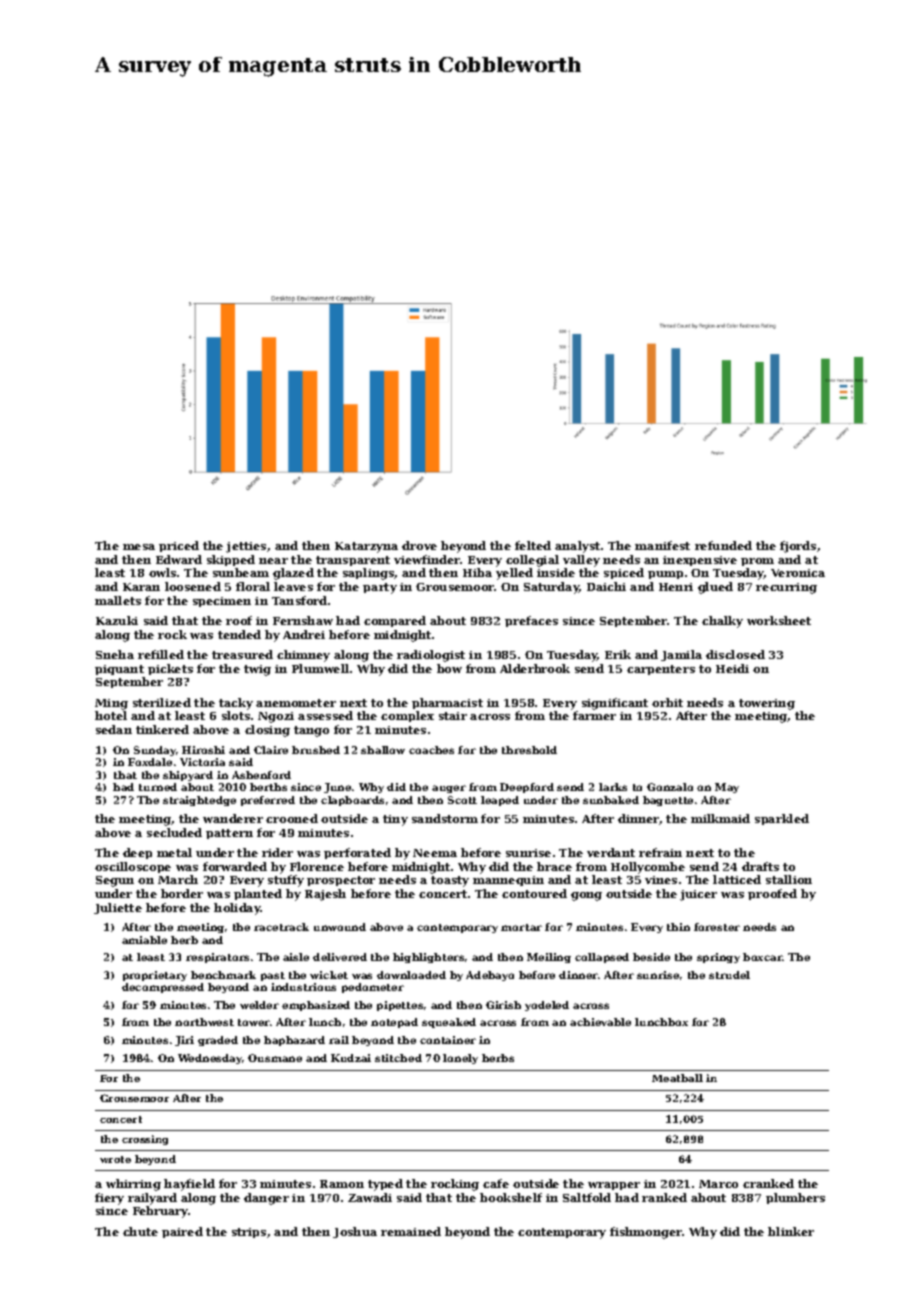 The height and width of the document is (1308, 924). Describe the element at coordinates (145, 1140) in the document. I see `crossing` at that location.
